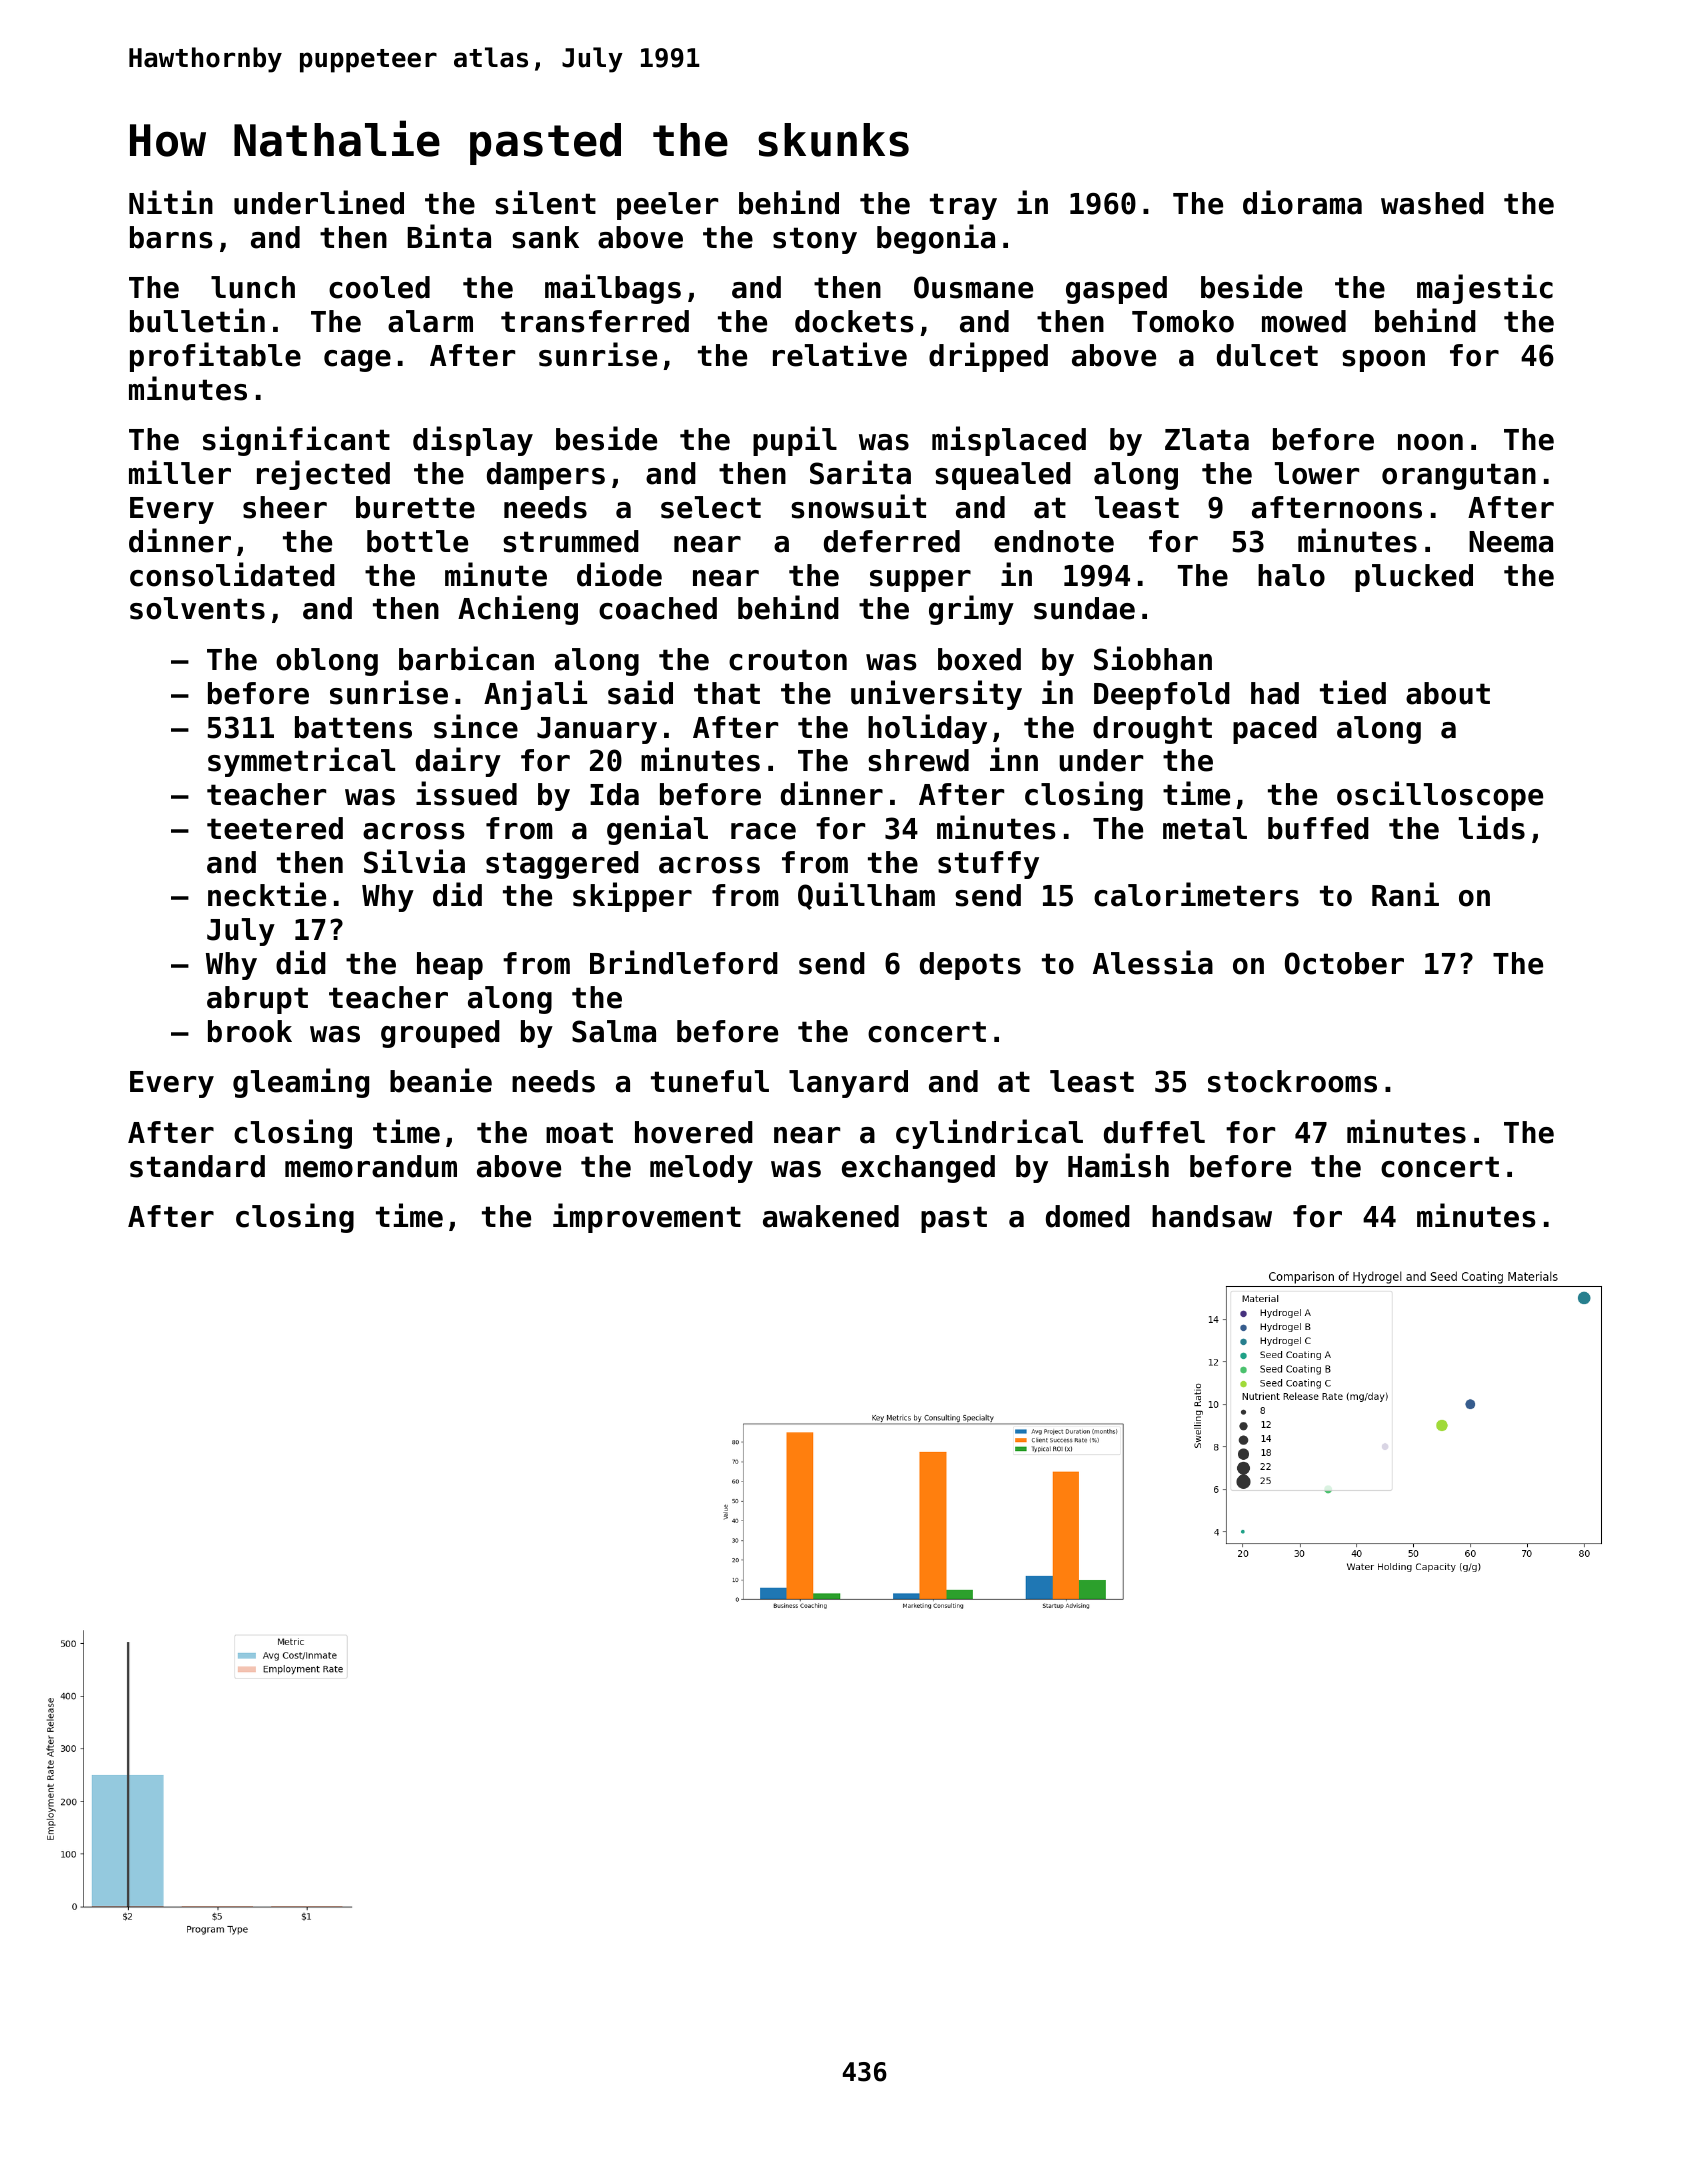  What do you see at coordinates (667, 206) in the image?
I see `peeler` at bounding box center [667, 206].
